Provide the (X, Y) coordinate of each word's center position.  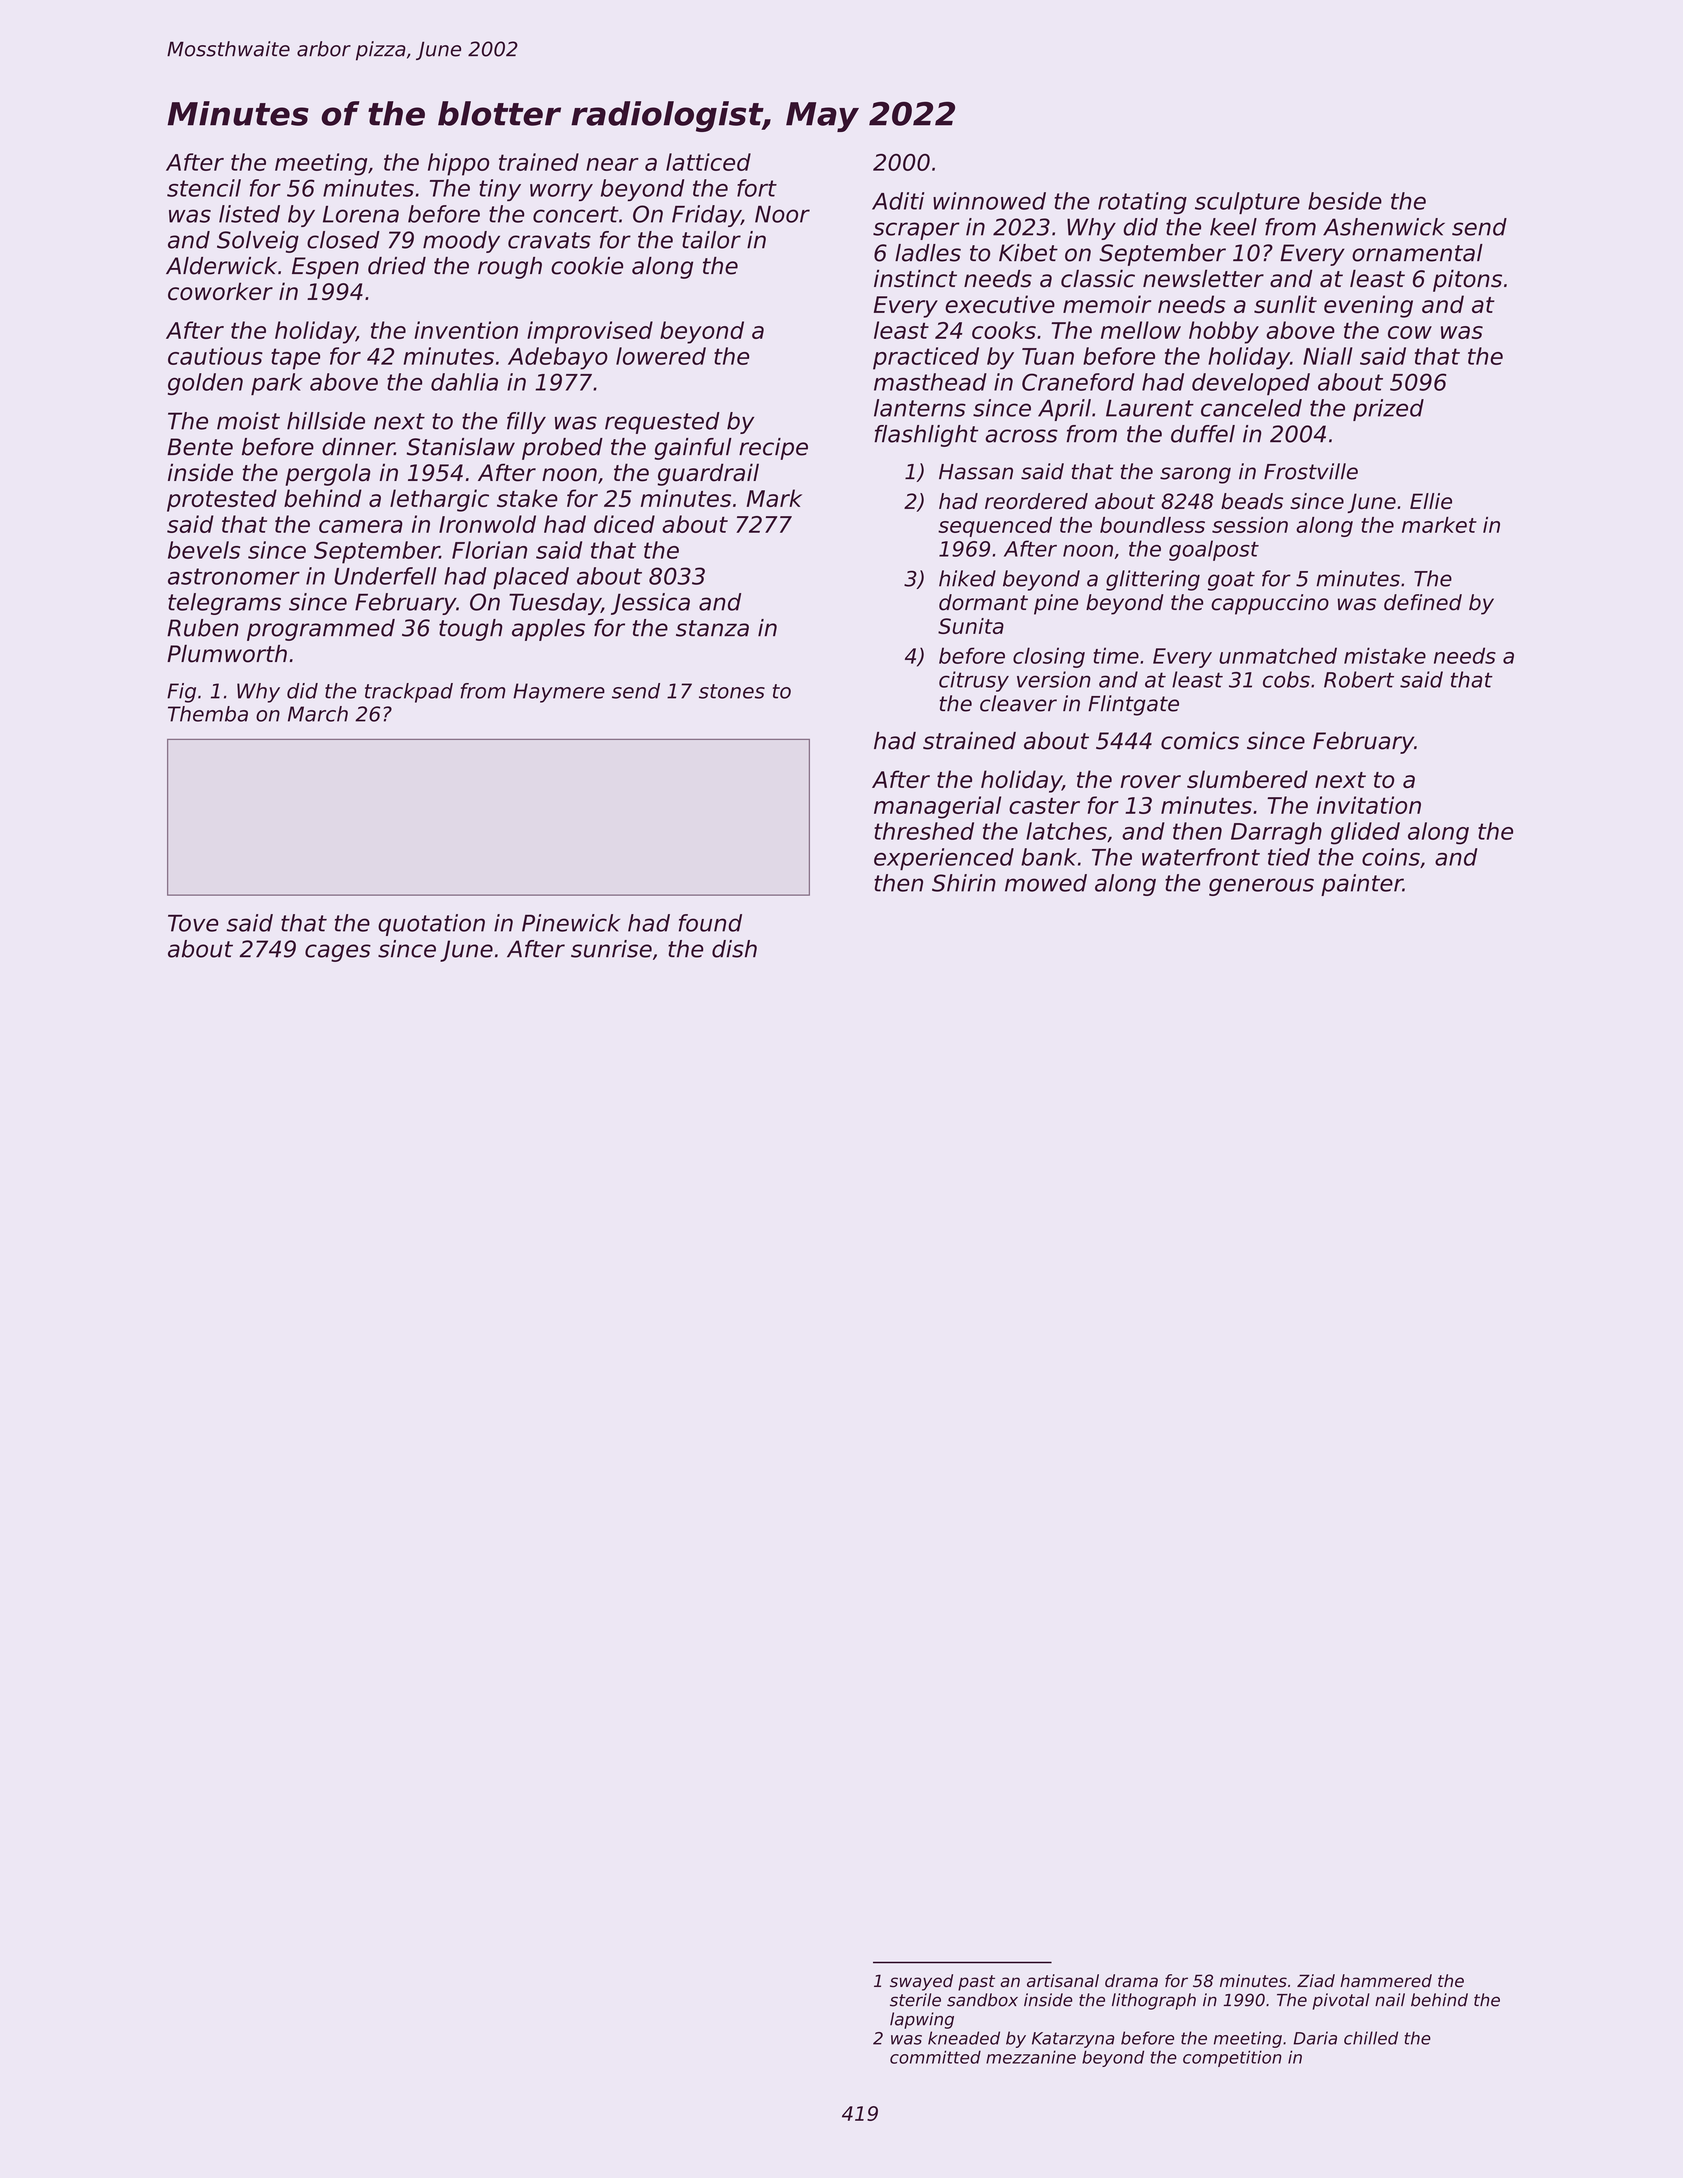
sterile (915, 2000)
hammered (1386, 1981)
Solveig (258, 242)
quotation (431, 925)
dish (734, 949)
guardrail (708, 474)
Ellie (1431, 501)
